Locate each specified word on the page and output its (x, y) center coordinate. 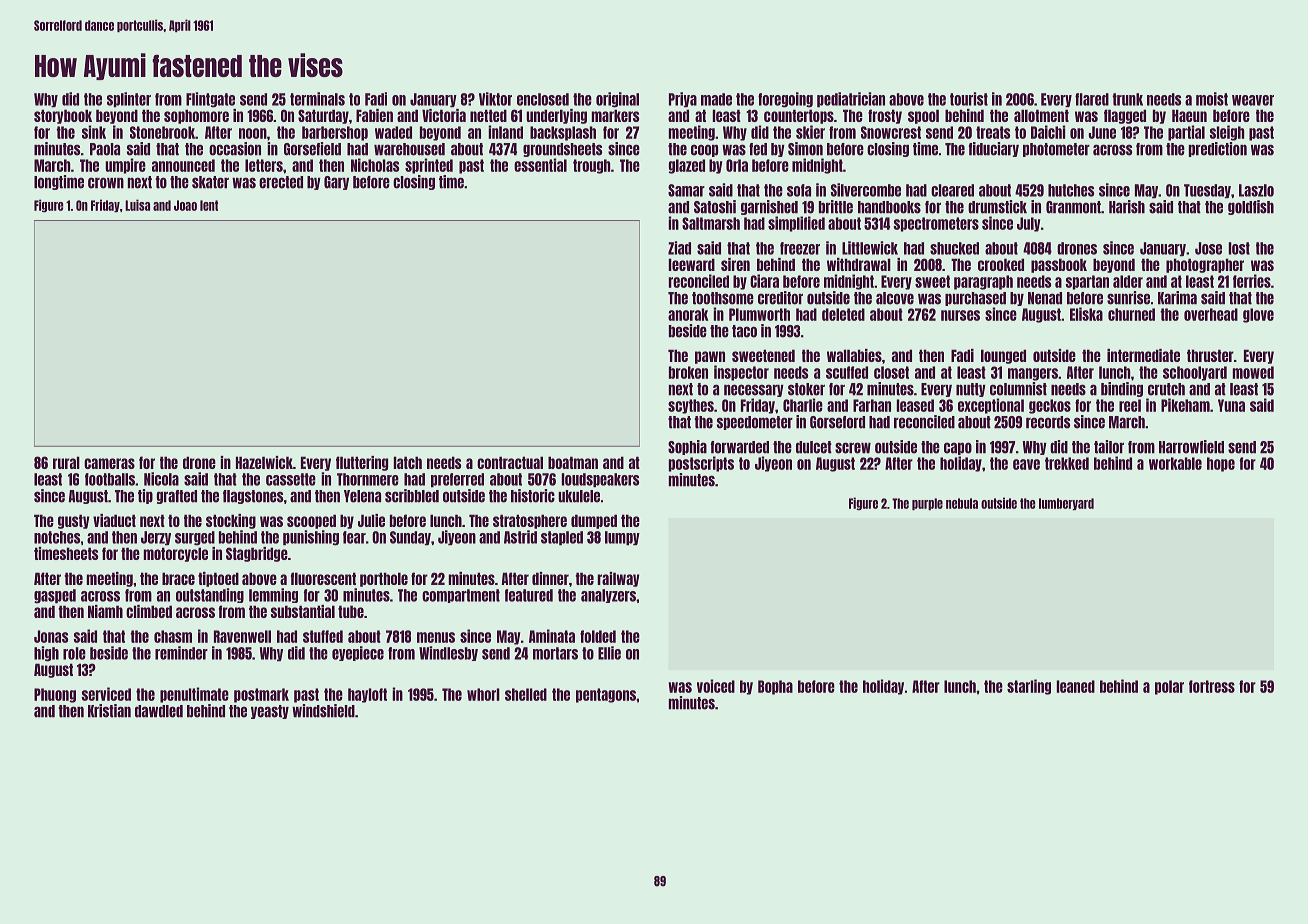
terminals (317, 99)
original (617, 100)
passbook (1059, 265)
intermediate (1143, 355)
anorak (688, 314)
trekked (1067, 463)
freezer (800, 248)
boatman (573, 462)
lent (209, 205)
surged (195, 538)
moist (1212, 99)
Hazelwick (264, 462)
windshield (323, 711)
